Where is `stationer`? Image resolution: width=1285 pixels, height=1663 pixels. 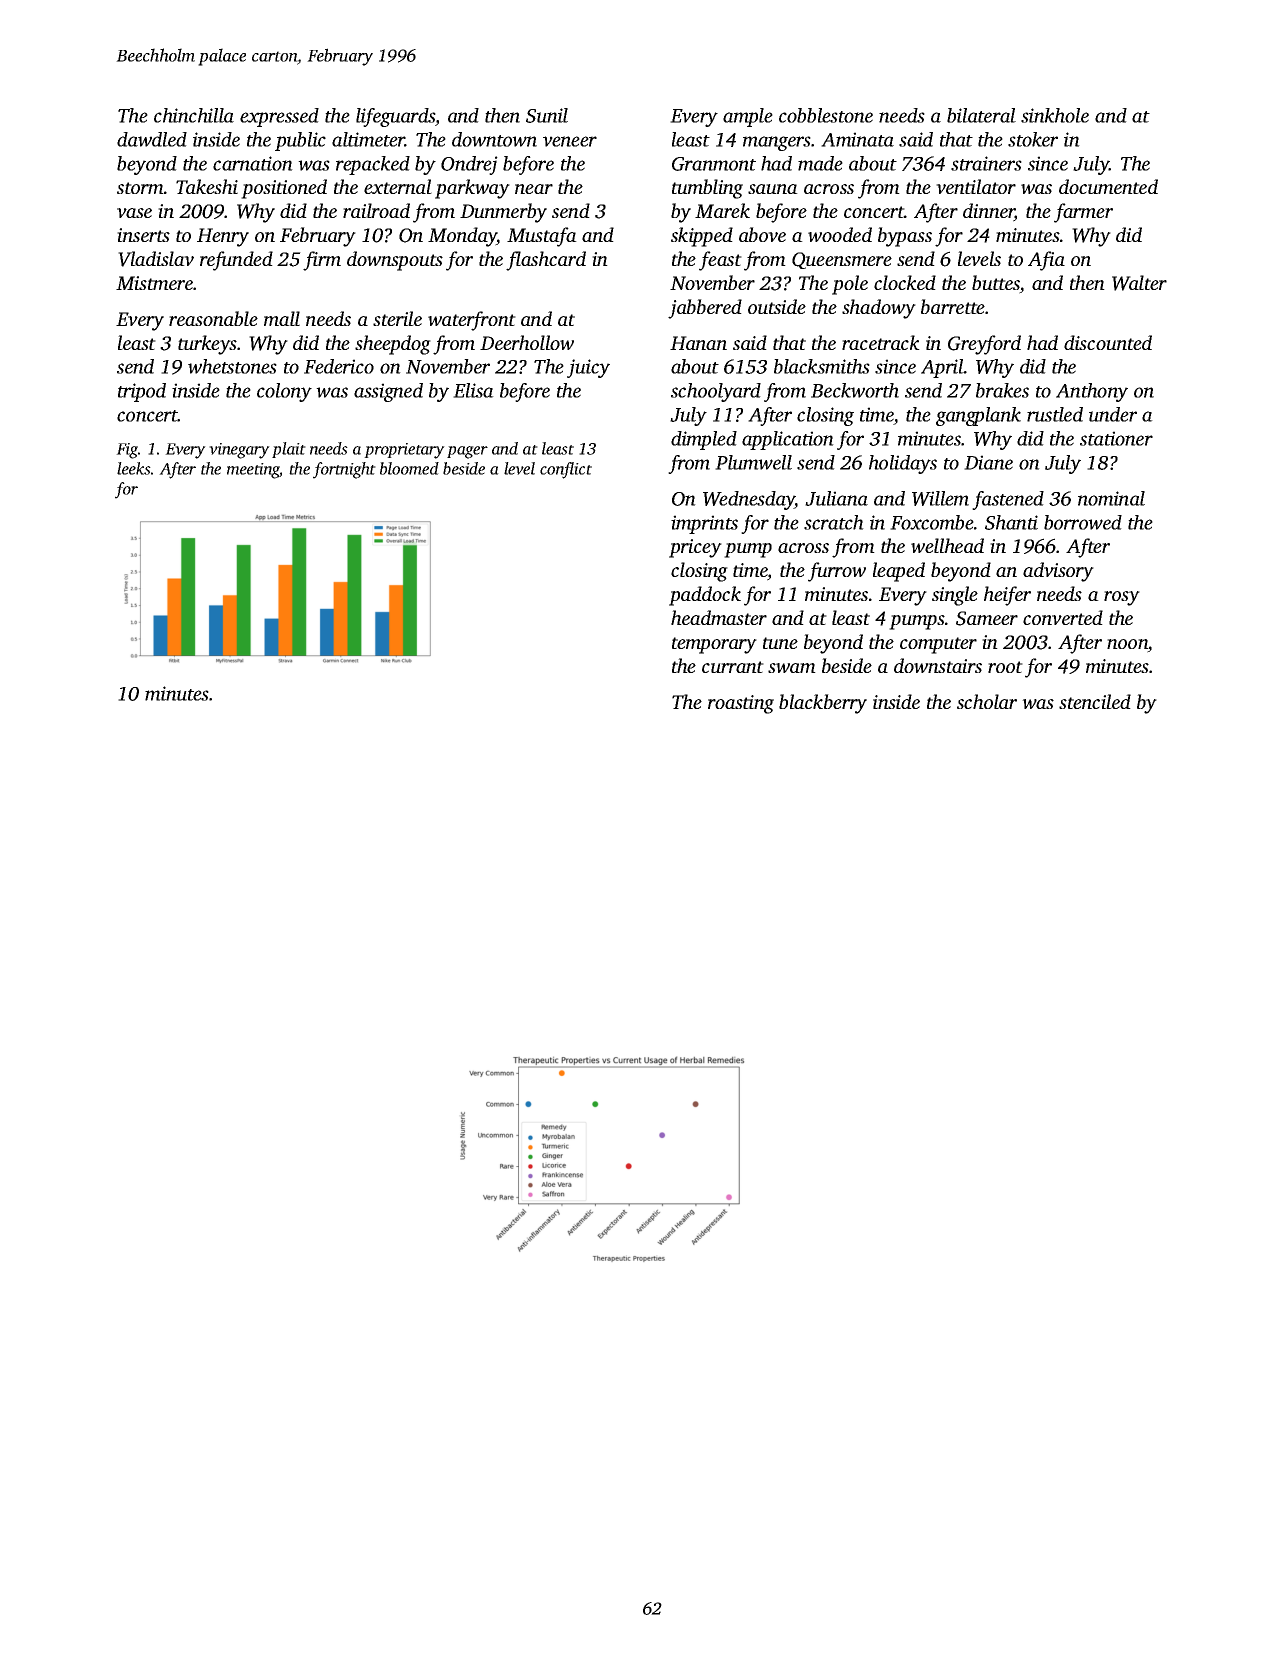 stationer is located at coordinates (1116, 438).
